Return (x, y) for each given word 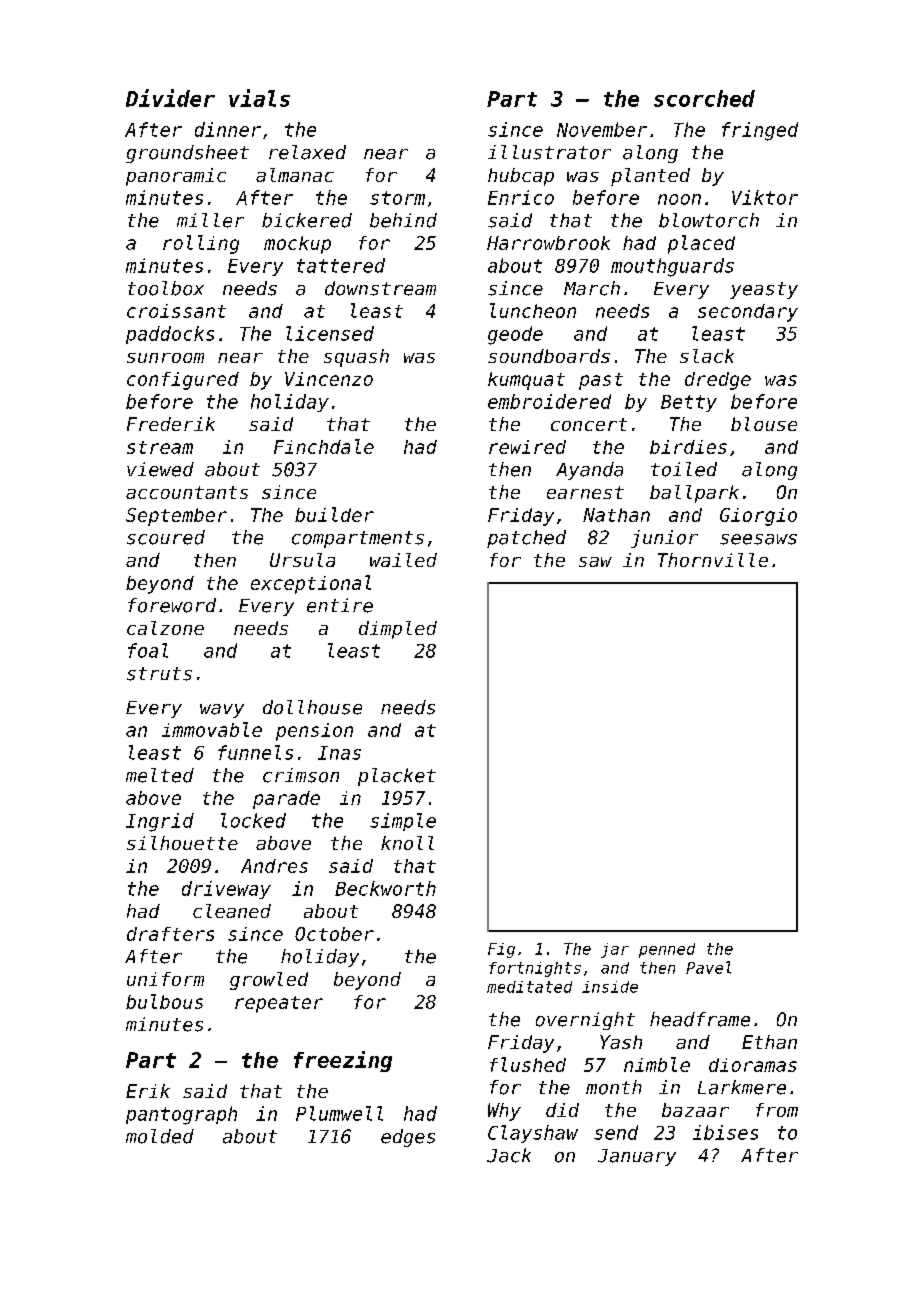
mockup (297, 245)
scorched (704, 98)
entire (340, 605)
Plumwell (339, 1113)
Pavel (708, 967)
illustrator (549, 152)
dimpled (398, 630)
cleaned (232, 911)
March (592, 288)
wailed (403, 560)
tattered (341, 265)
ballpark (694, 494)
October (334, 934)
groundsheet (187, 154)
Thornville (713, 560)
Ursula (302, 560)
